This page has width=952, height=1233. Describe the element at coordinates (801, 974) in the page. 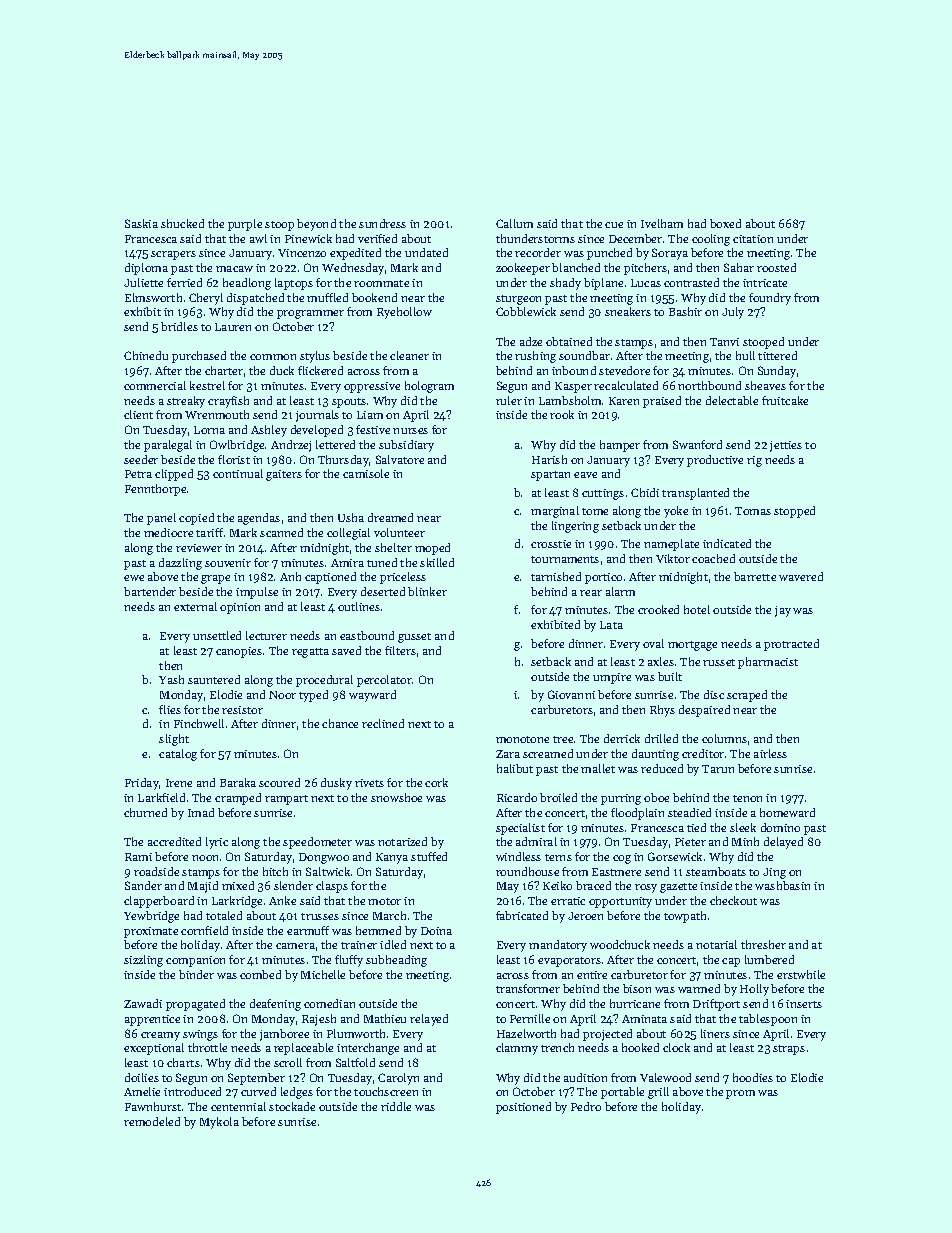

I see `erstwhile` at that location.
